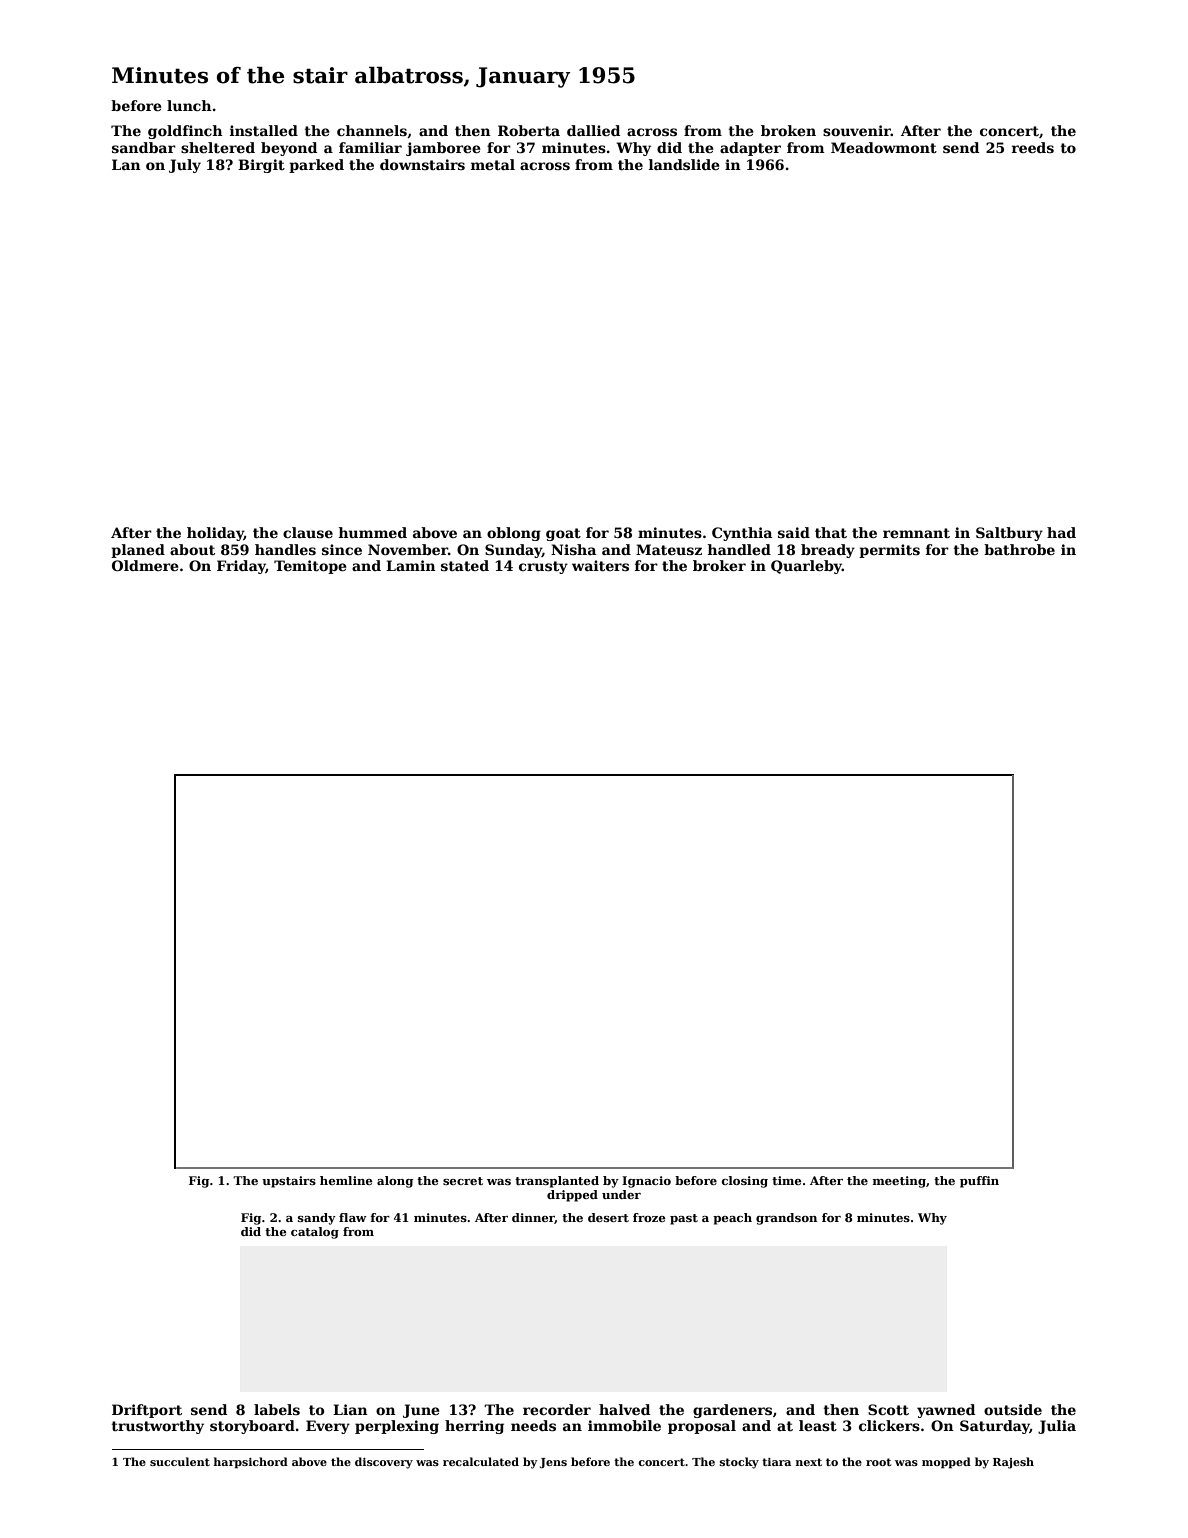 Image resolution: width=1188 pixels, height=1538 pixels. I want to click on dallied, so click(593, 130).
